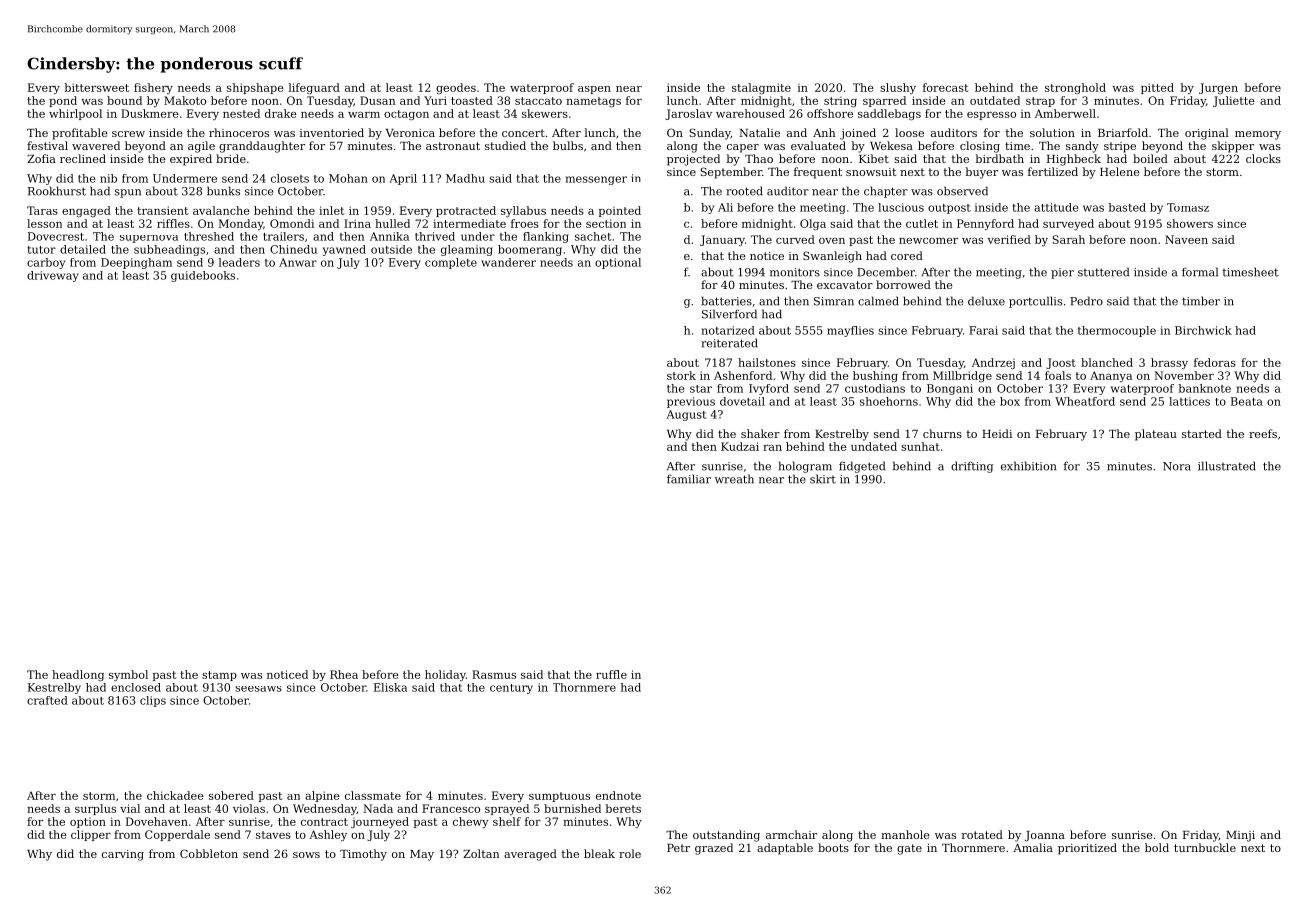  What do you see at coordinates (511, 689) in the screenshot?
I see `century` at bounding box center [511, 689].
